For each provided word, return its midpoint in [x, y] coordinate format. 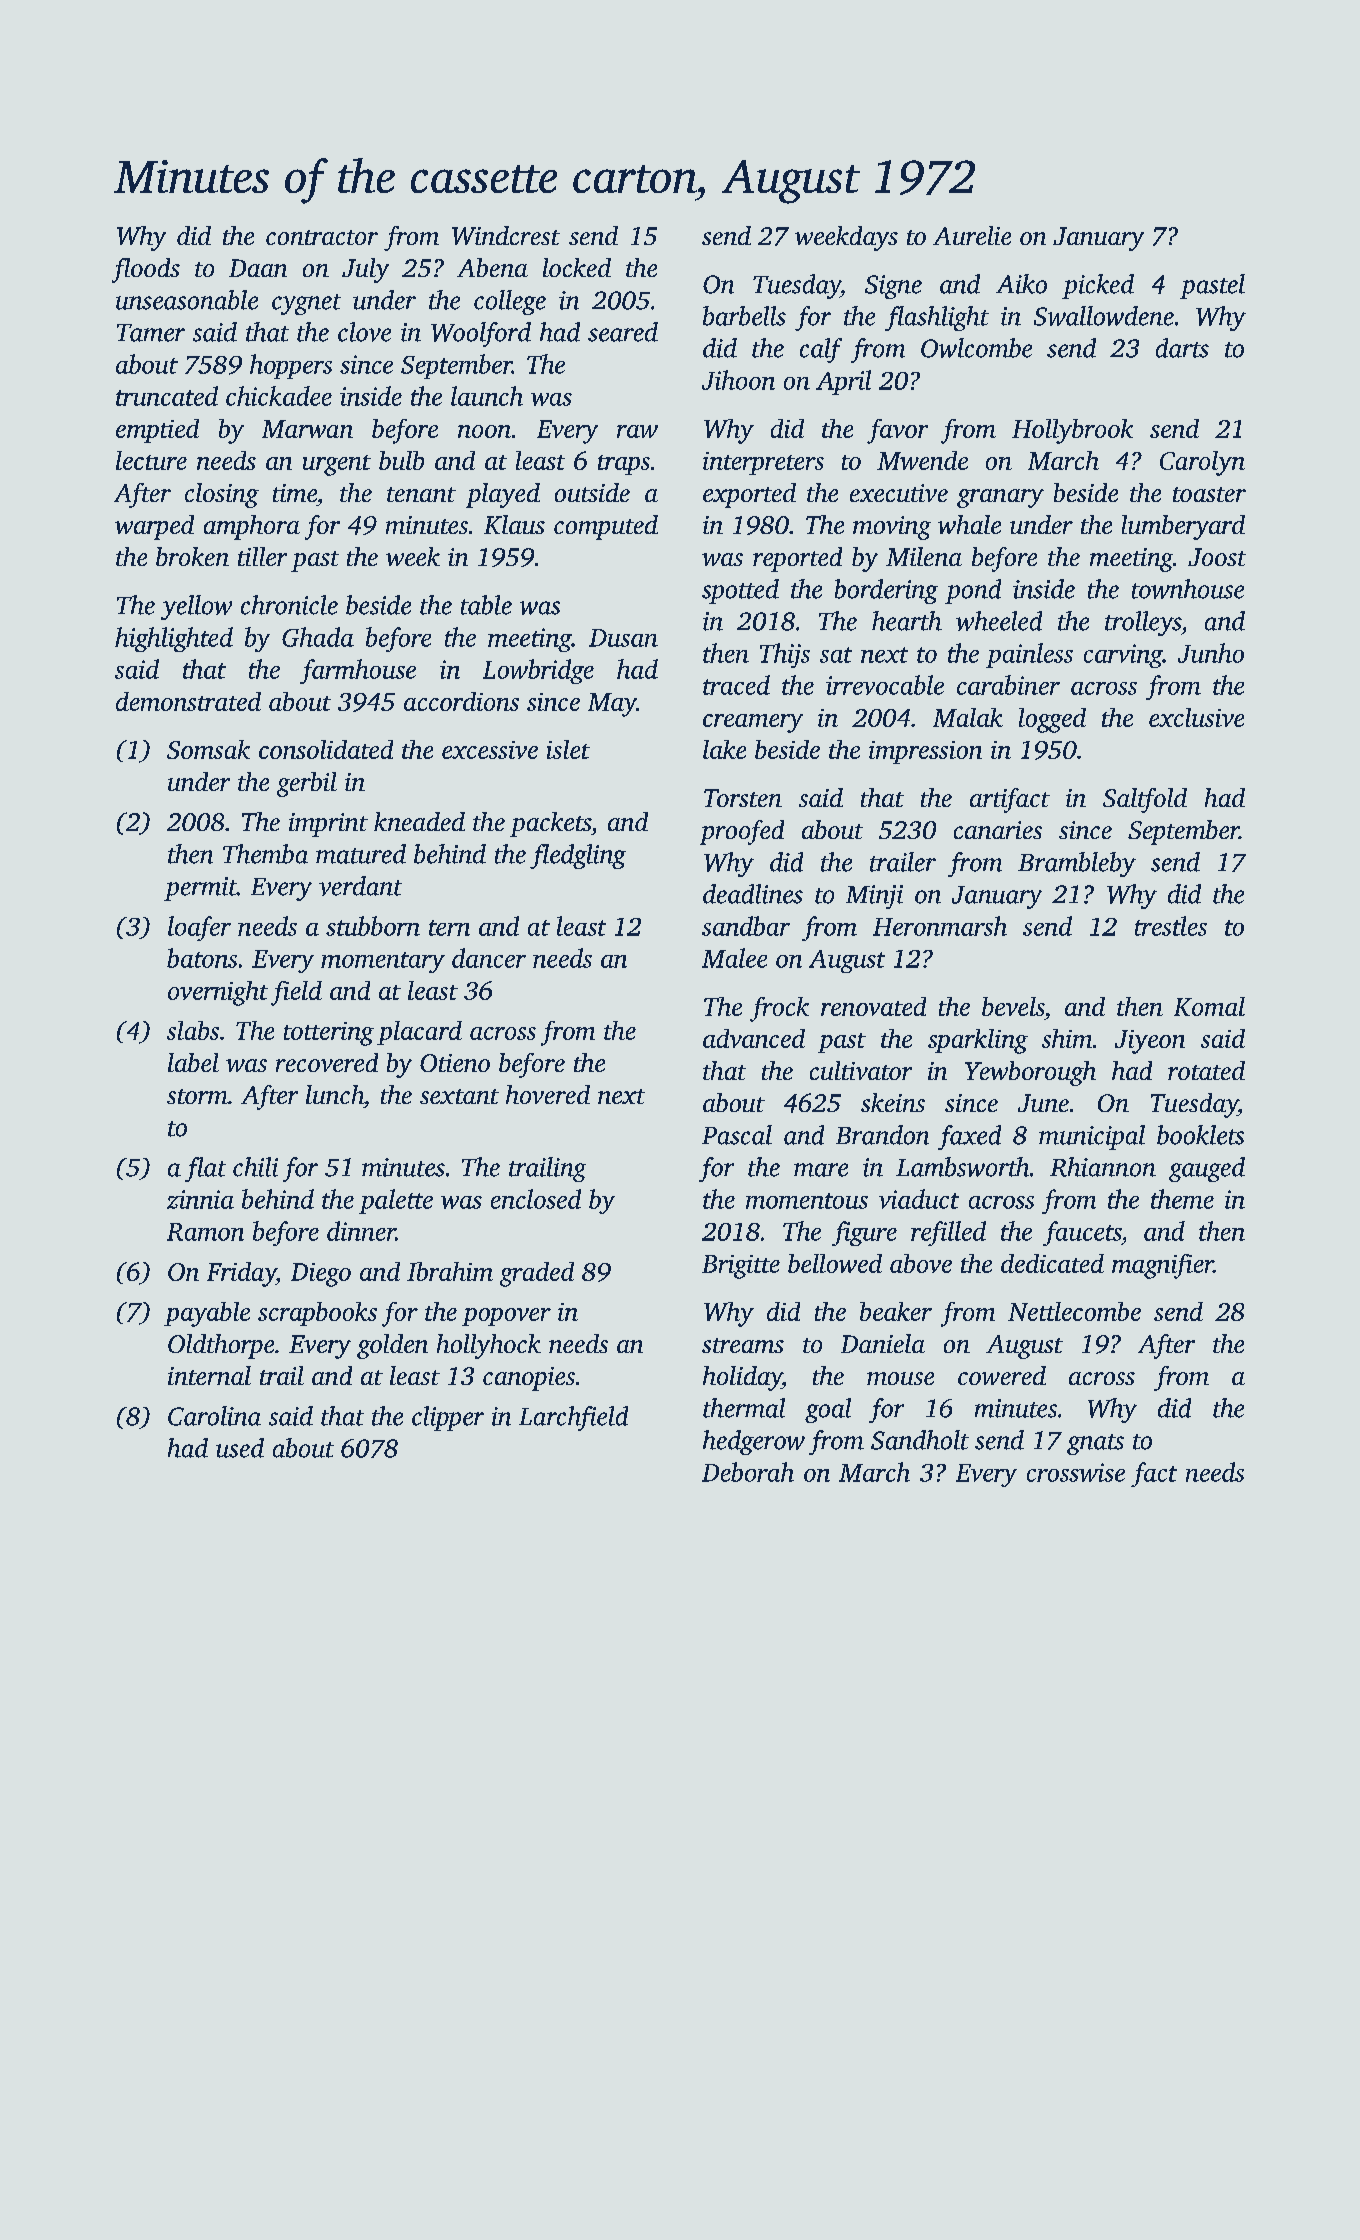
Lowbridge [538, 671]
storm [197, 1096]
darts [1182, 348]
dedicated [1052, 1263]
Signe [893, 287]
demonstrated [188, 701]
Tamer [151, 333]
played [503, 495]
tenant [421, 494]
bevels [1013, 1006]
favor [897, 431]
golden [392, 1346]
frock [779, 1009]
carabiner [1008, 685]
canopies [529, 1379]
